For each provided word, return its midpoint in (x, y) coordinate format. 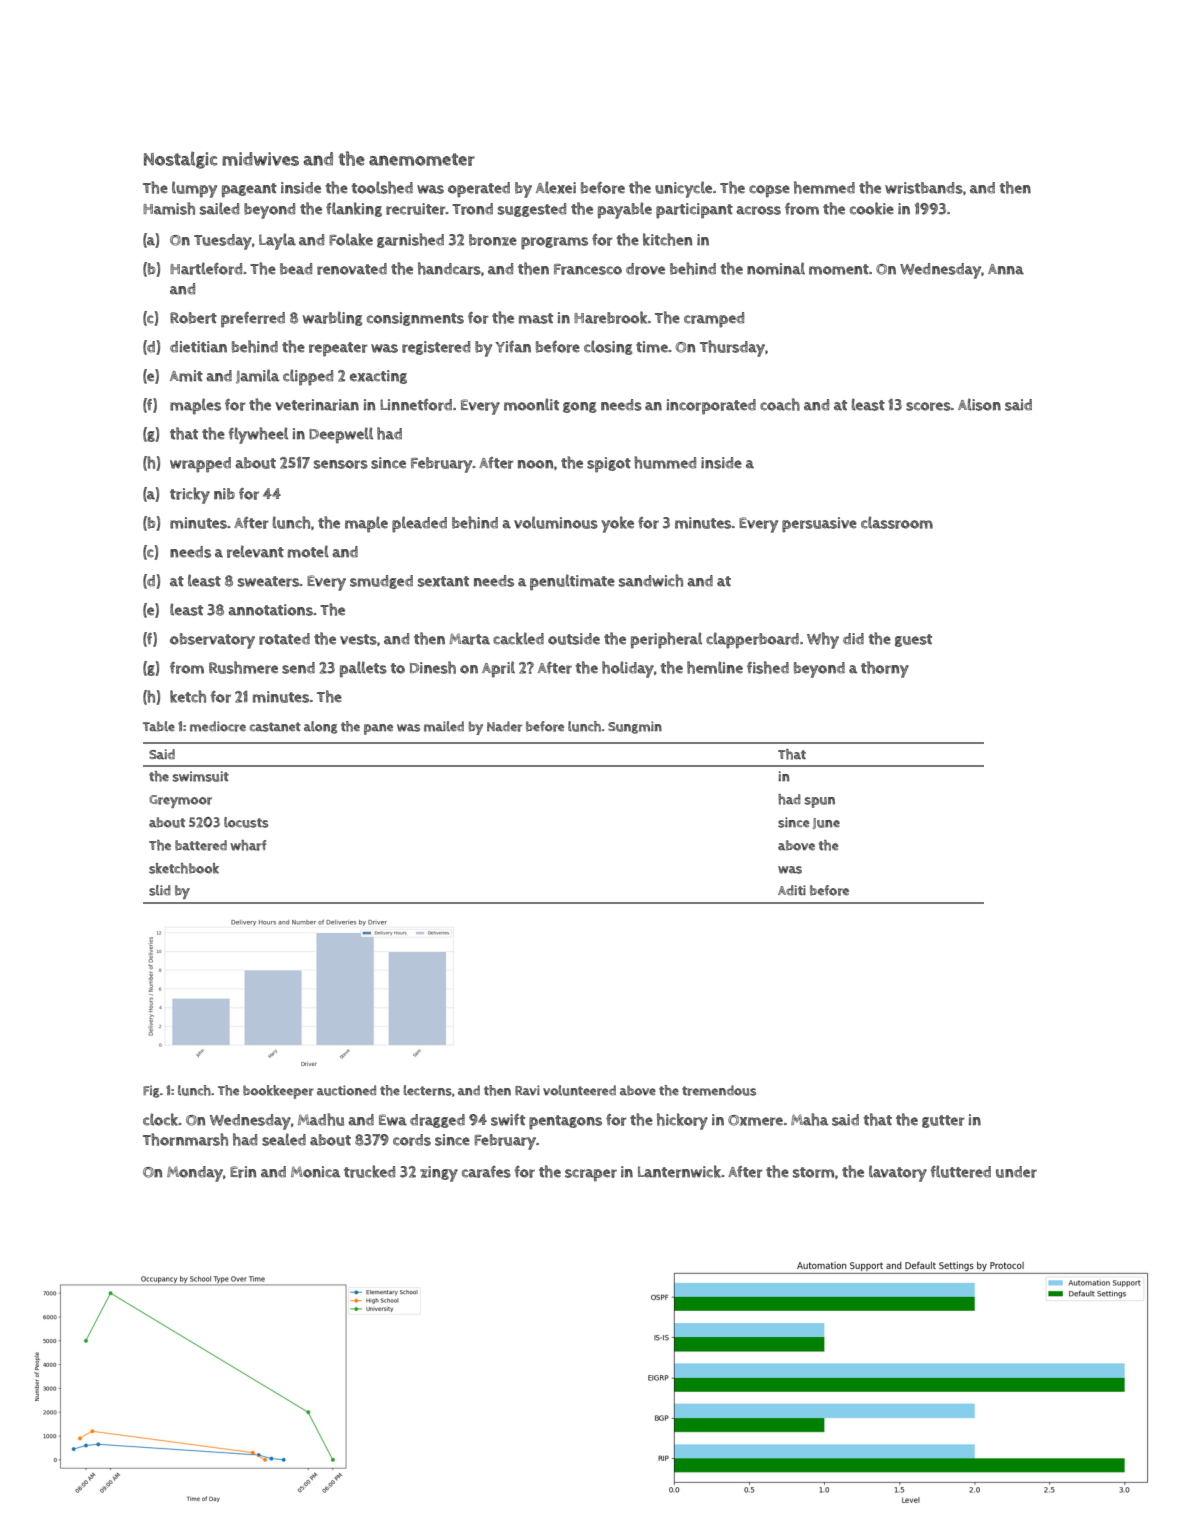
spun (820, 802)
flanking (354, 209)
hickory (682, 1121)
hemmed (824, 187)
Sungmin (635, 727)
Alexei (556, 187)
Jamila (257, 376)
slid (160, 890)
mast (536, 318)
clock (161, 1119)
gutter (943, 1121)
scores (928, 406)
